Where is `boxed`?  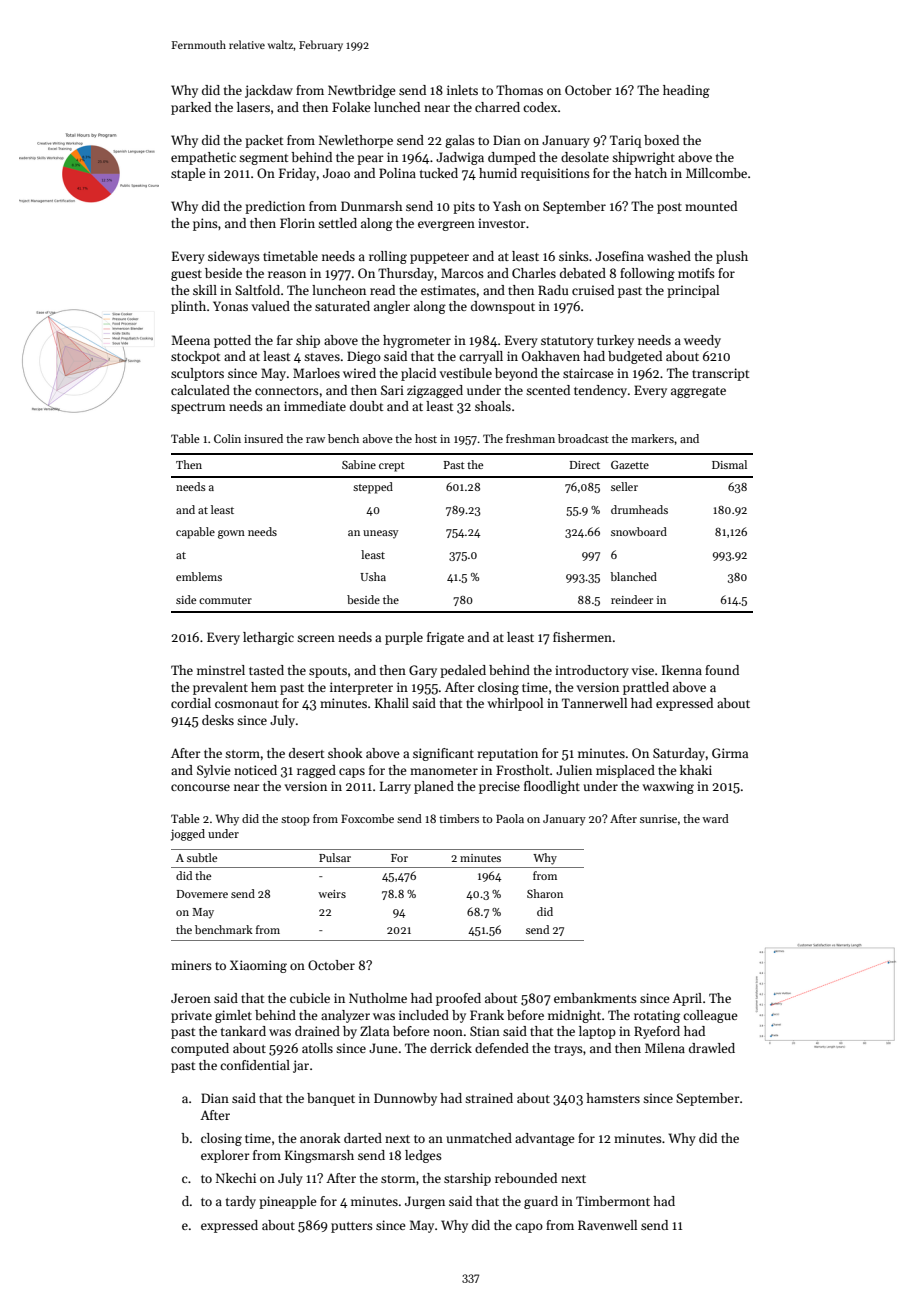 boxed is located at coordinates (661, 140).
